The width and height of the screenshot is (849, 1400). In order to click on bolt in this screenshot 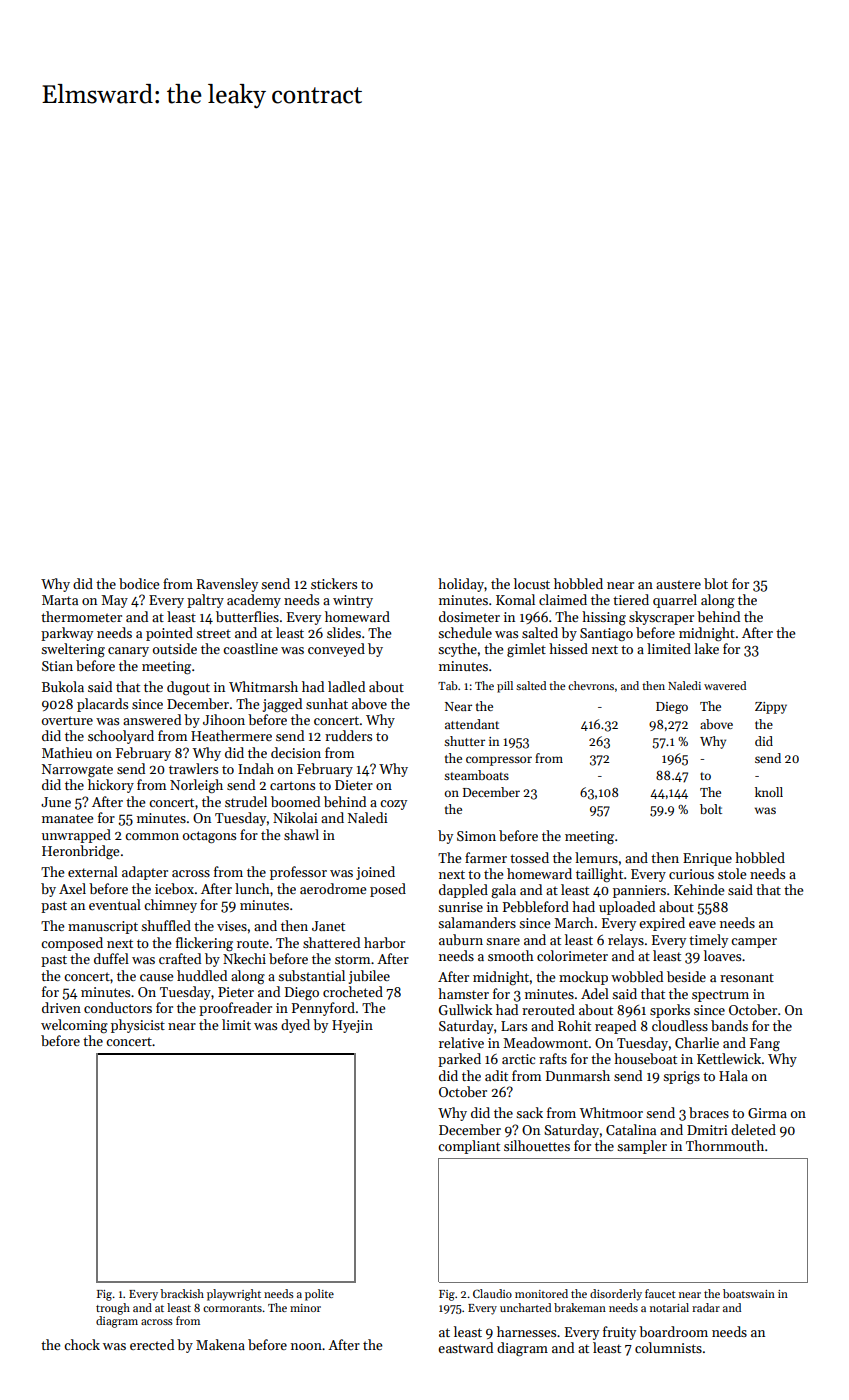, I will do `click(711, 809)`.
